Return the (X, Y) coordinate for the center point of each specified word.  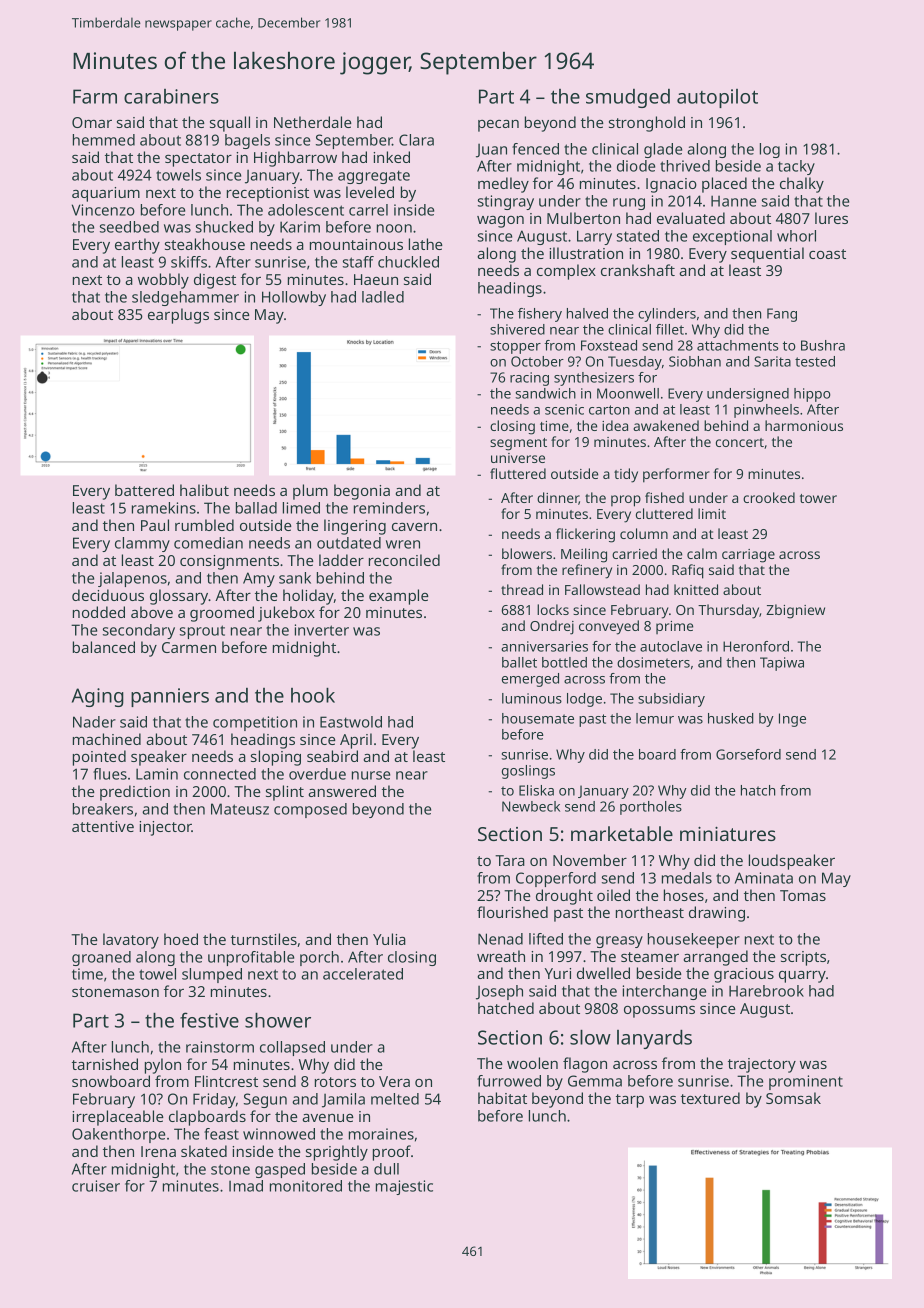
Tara (510, 860)
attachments (738, 345)
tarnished (105, 1064)
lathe (426, 244)
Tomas (803, 895)
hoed (181, 939)
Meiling (584, 555)
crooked (769, 497)
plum (310, 492)
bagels (247, 141)
